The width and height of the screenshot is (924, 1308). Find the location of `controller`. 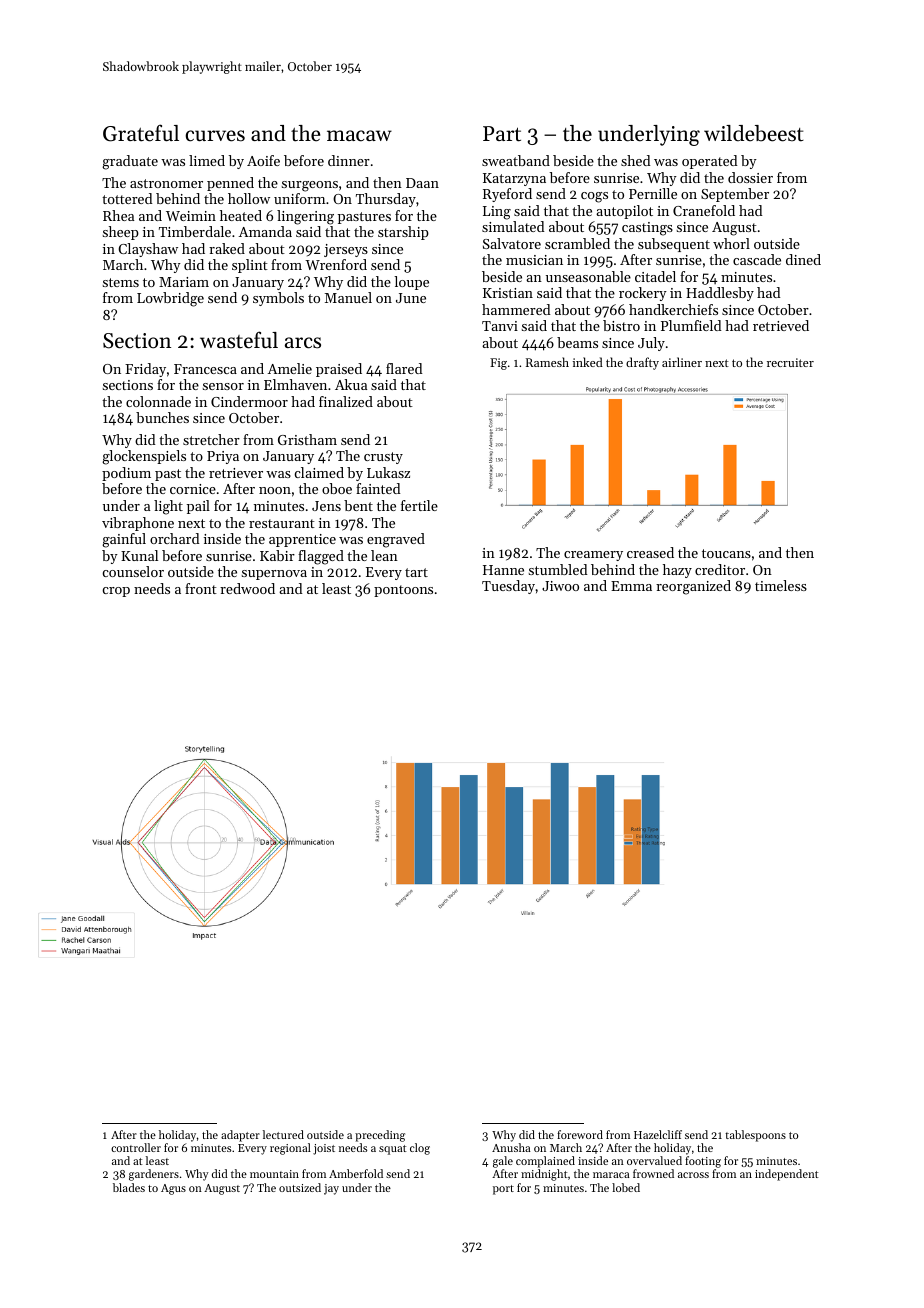

controller is located at coordinates (136, 1147).
